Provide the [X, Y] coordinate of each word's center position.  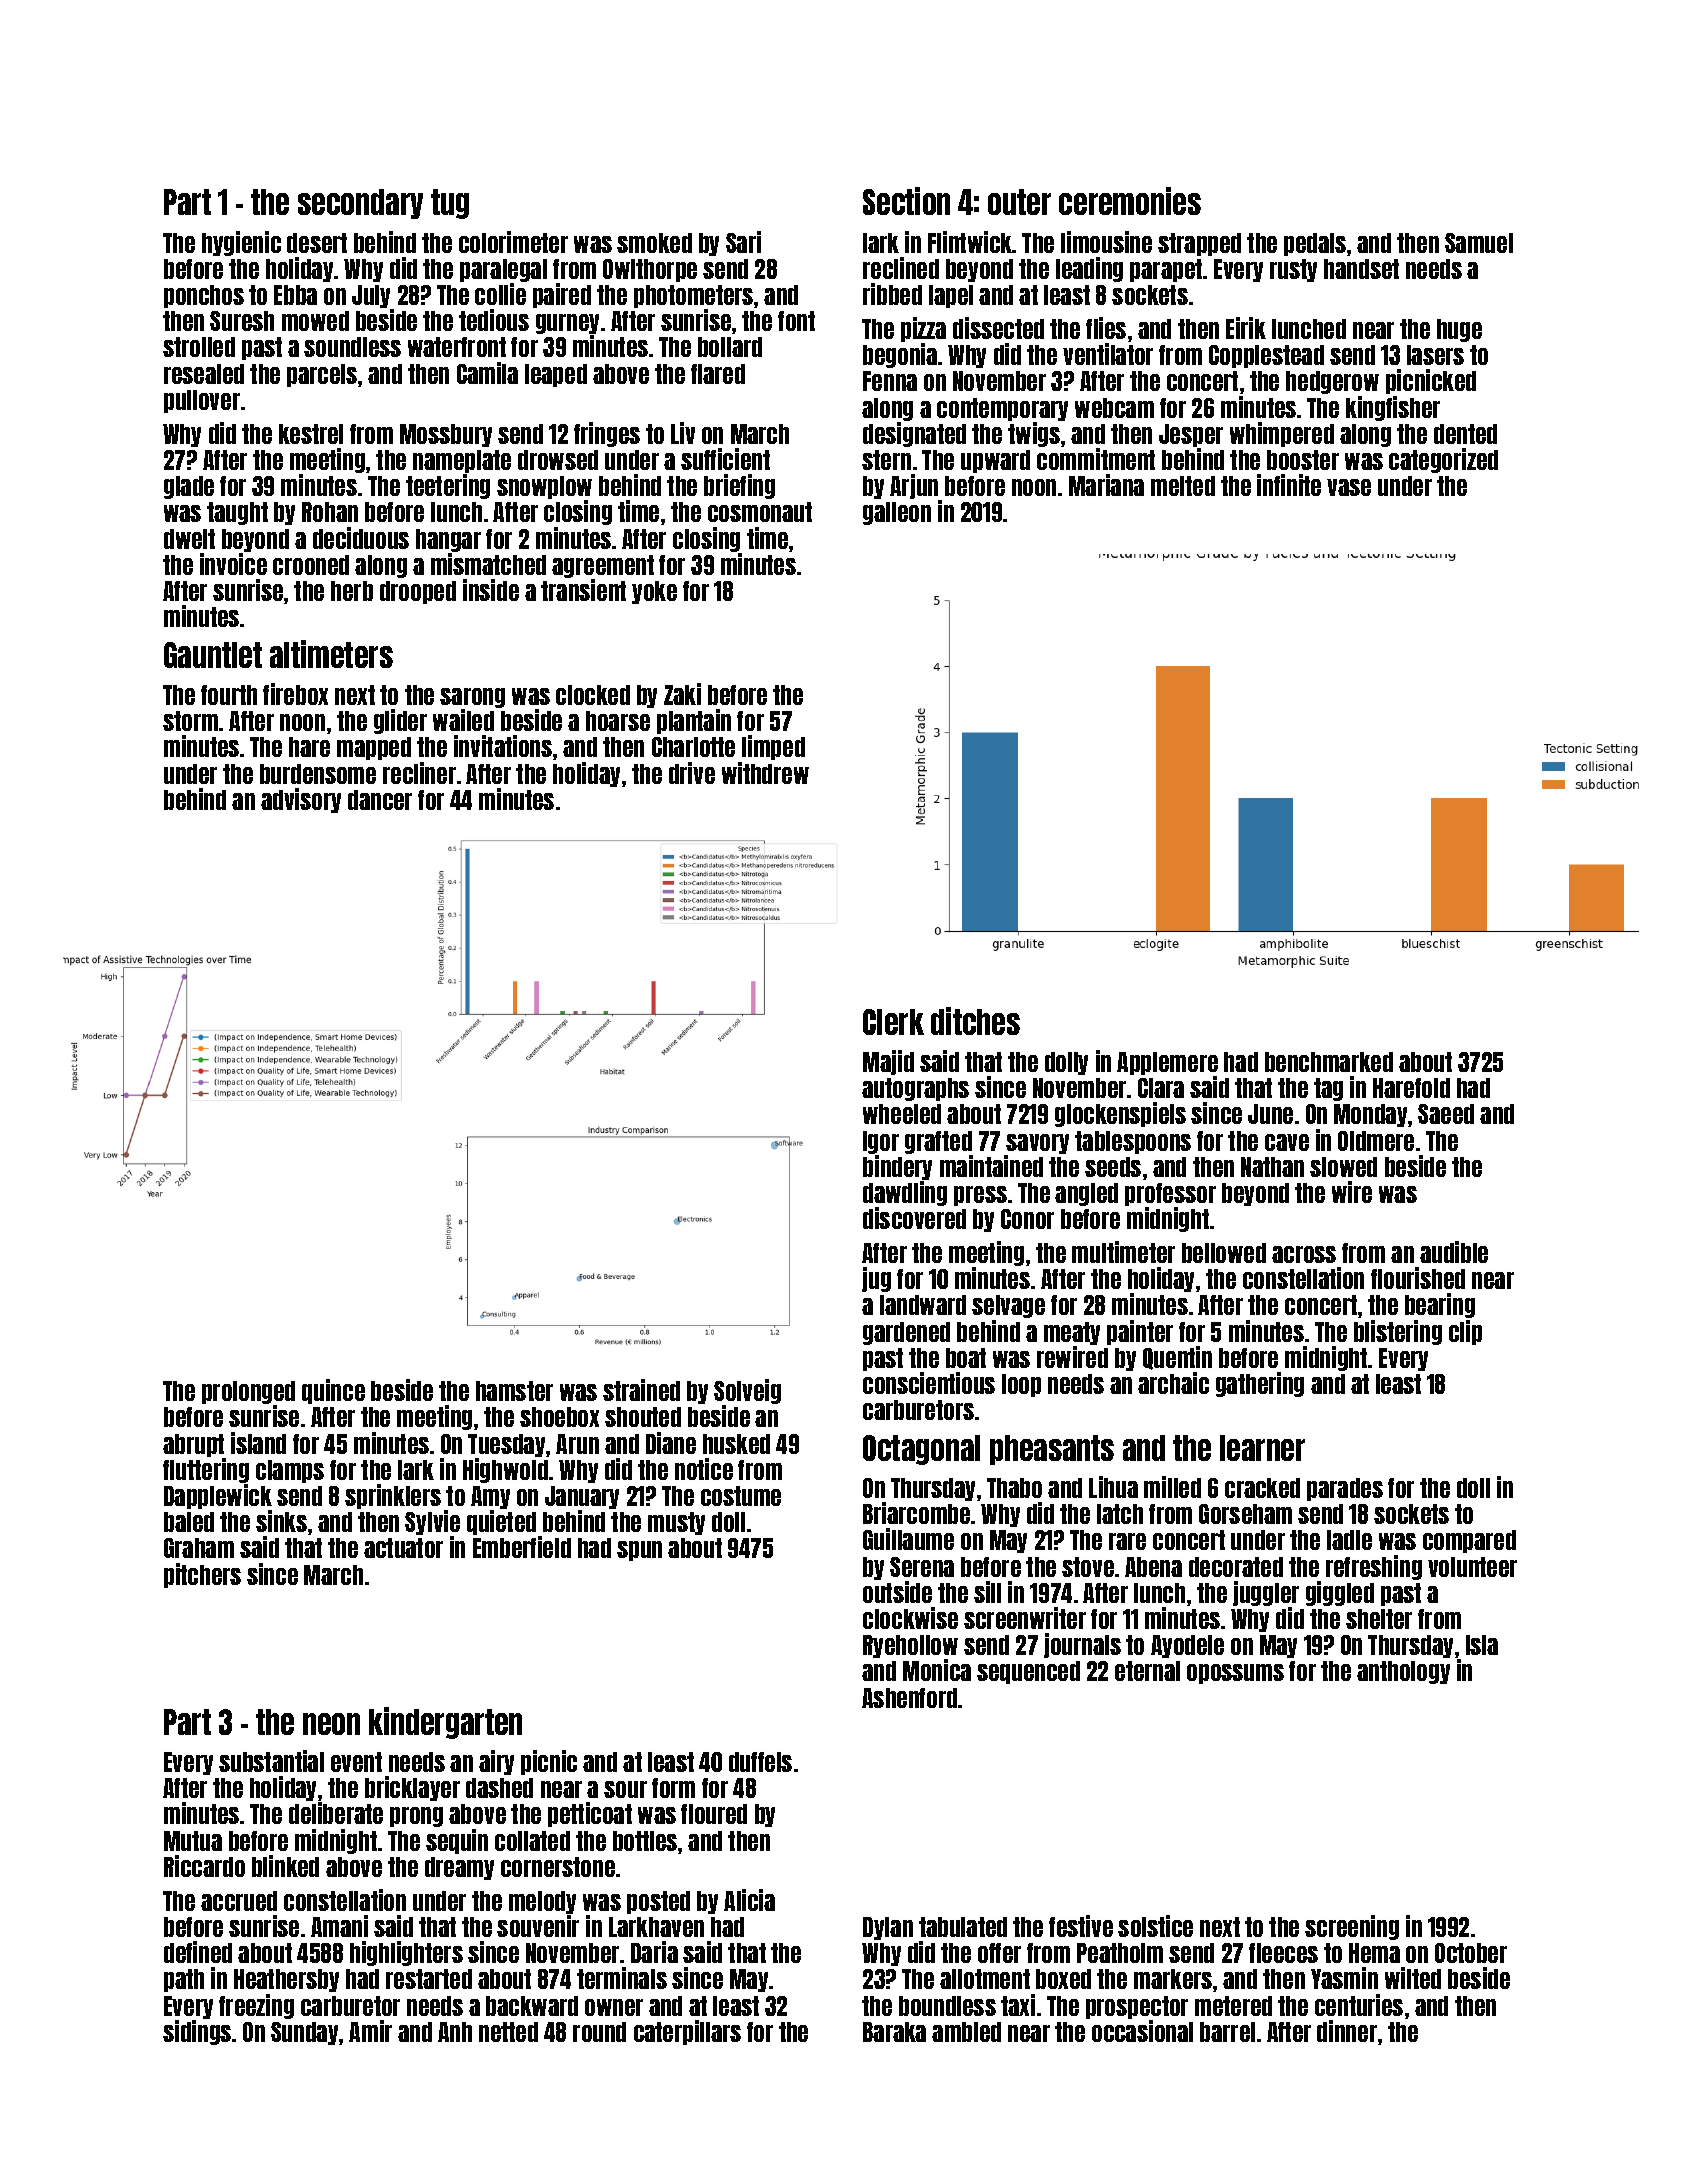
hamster [514, 1391]
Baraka [894, 2032]
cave [1287, 1142]
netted [508, 2032]
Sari [743, 242]
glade [189, 487]
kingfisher [1393, 408]
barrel [1227, 2032]
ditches [975, 1021]
